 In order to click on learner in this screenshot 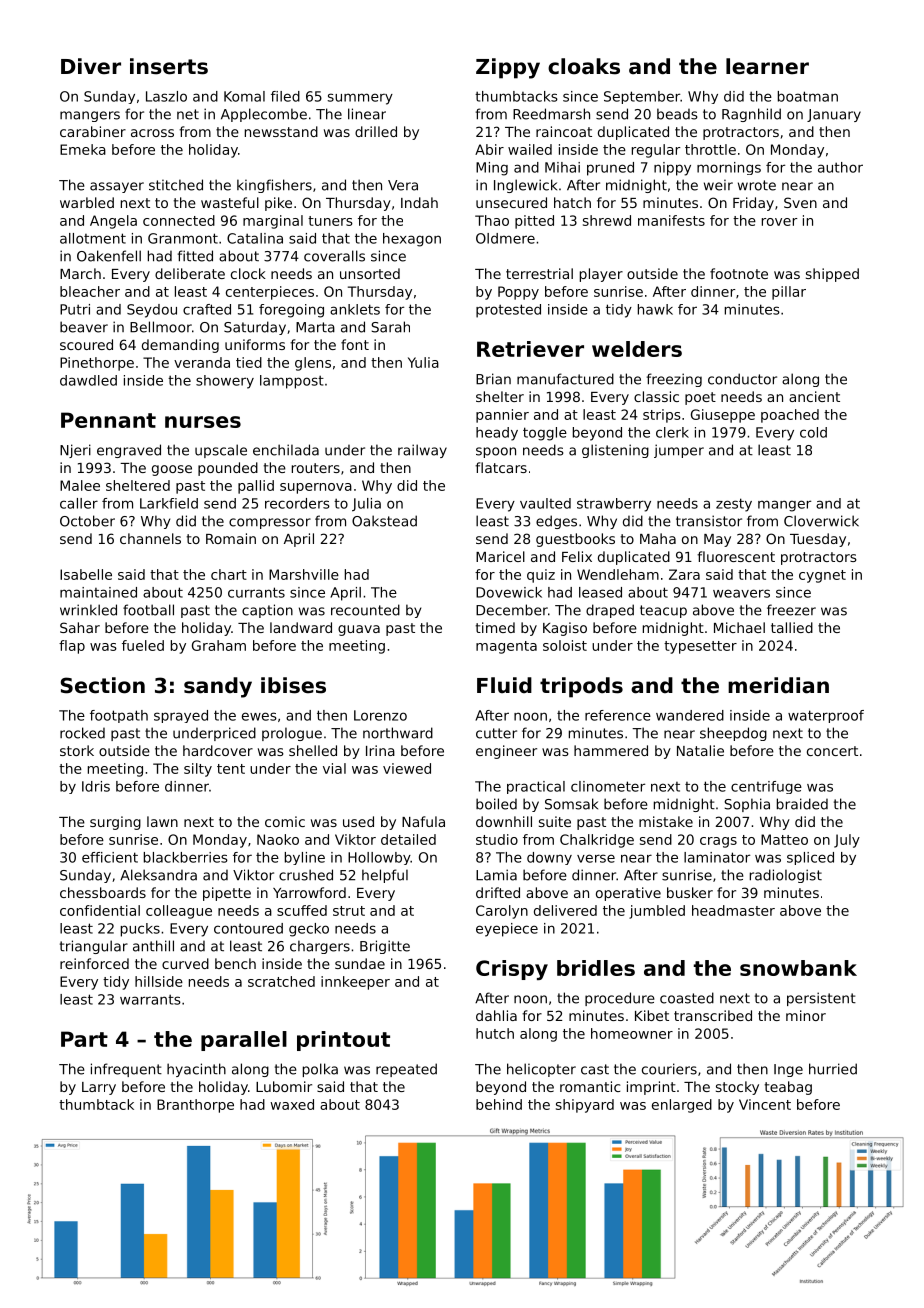, I will do `click(767, 66)`.
